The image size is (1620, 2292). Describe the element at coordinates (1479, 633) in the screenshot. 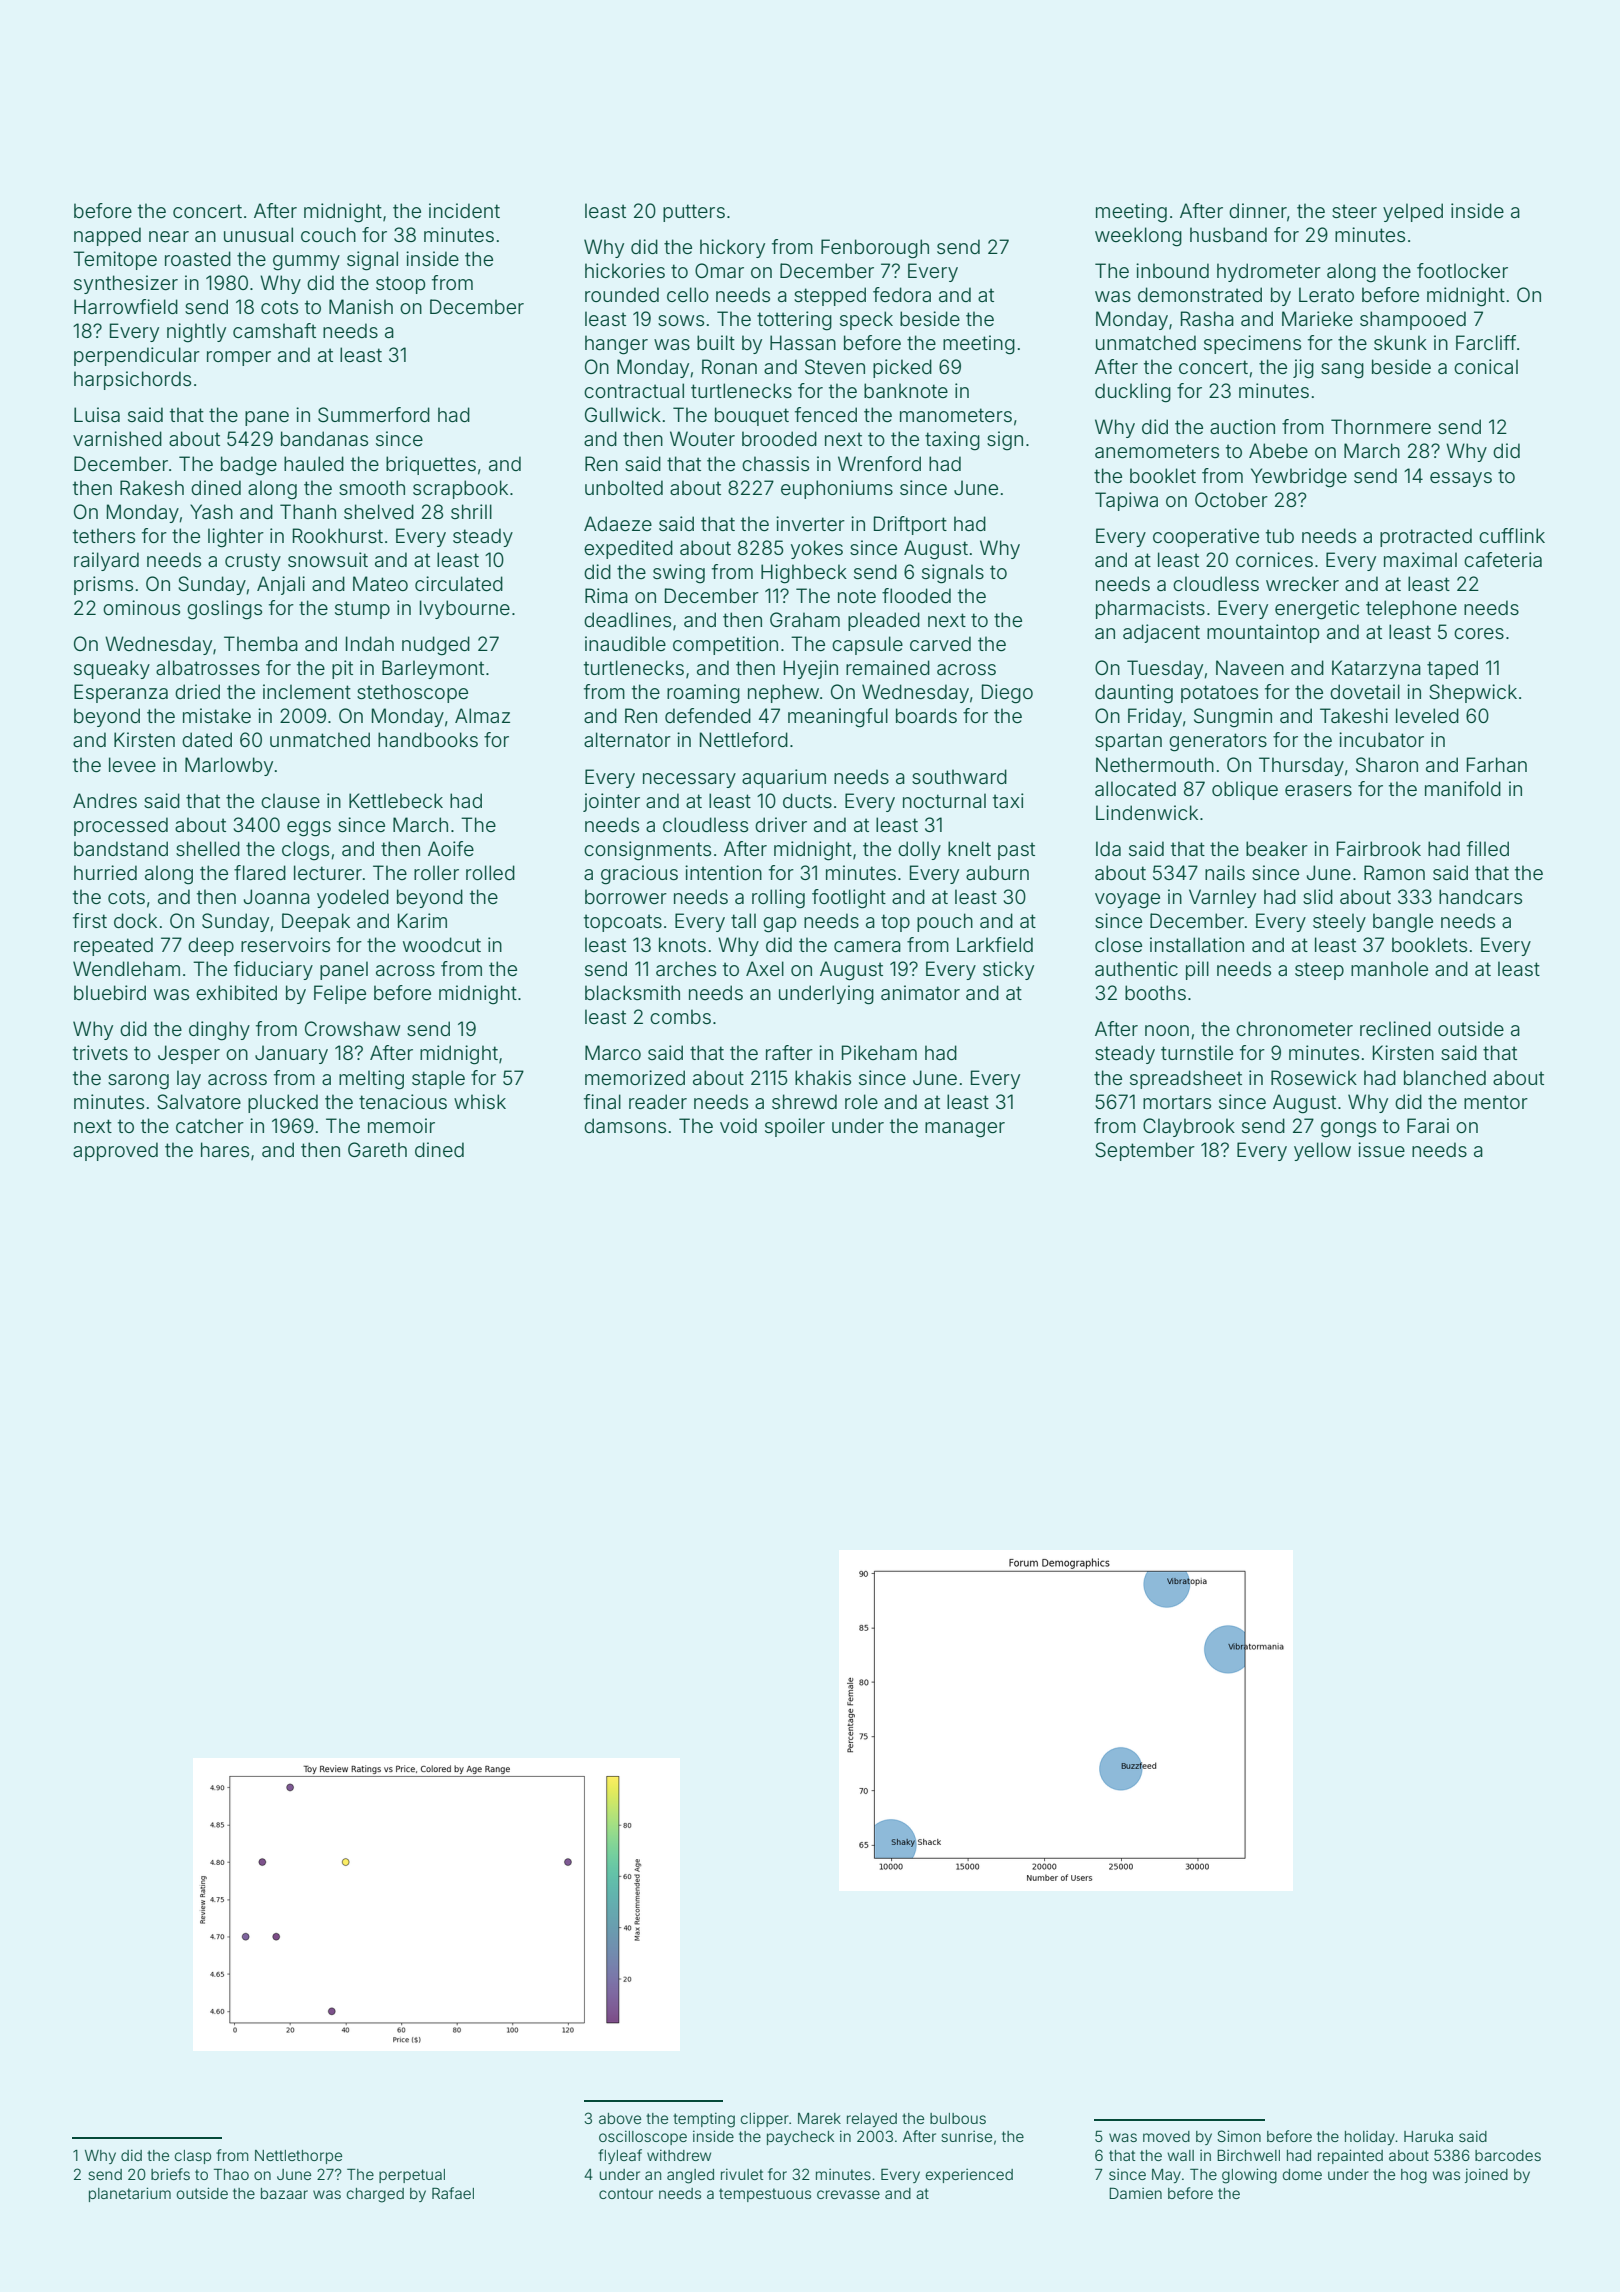

I see `cores` at that location.
